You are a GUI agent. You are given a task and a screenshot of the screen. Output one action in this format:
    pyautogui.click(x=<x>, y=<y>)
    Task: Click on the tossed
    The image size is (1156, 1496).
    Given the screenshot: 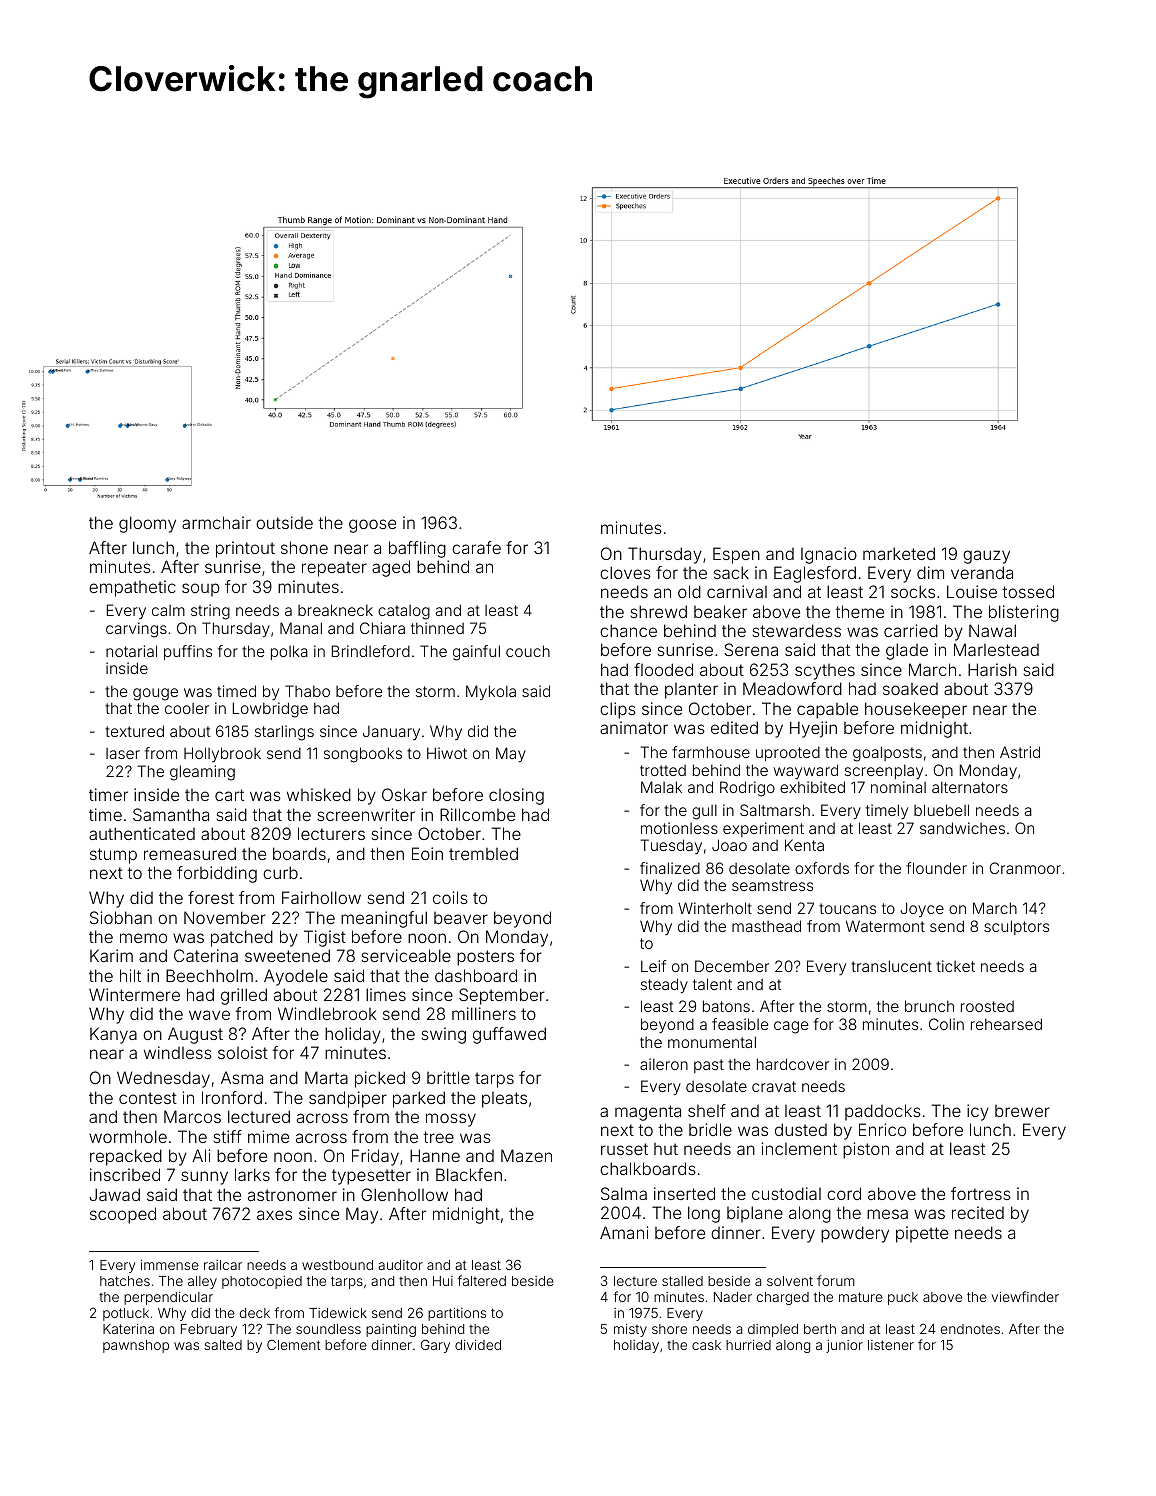 What is the action you would take?
    pyautogui.click(x=1028, y=591)
